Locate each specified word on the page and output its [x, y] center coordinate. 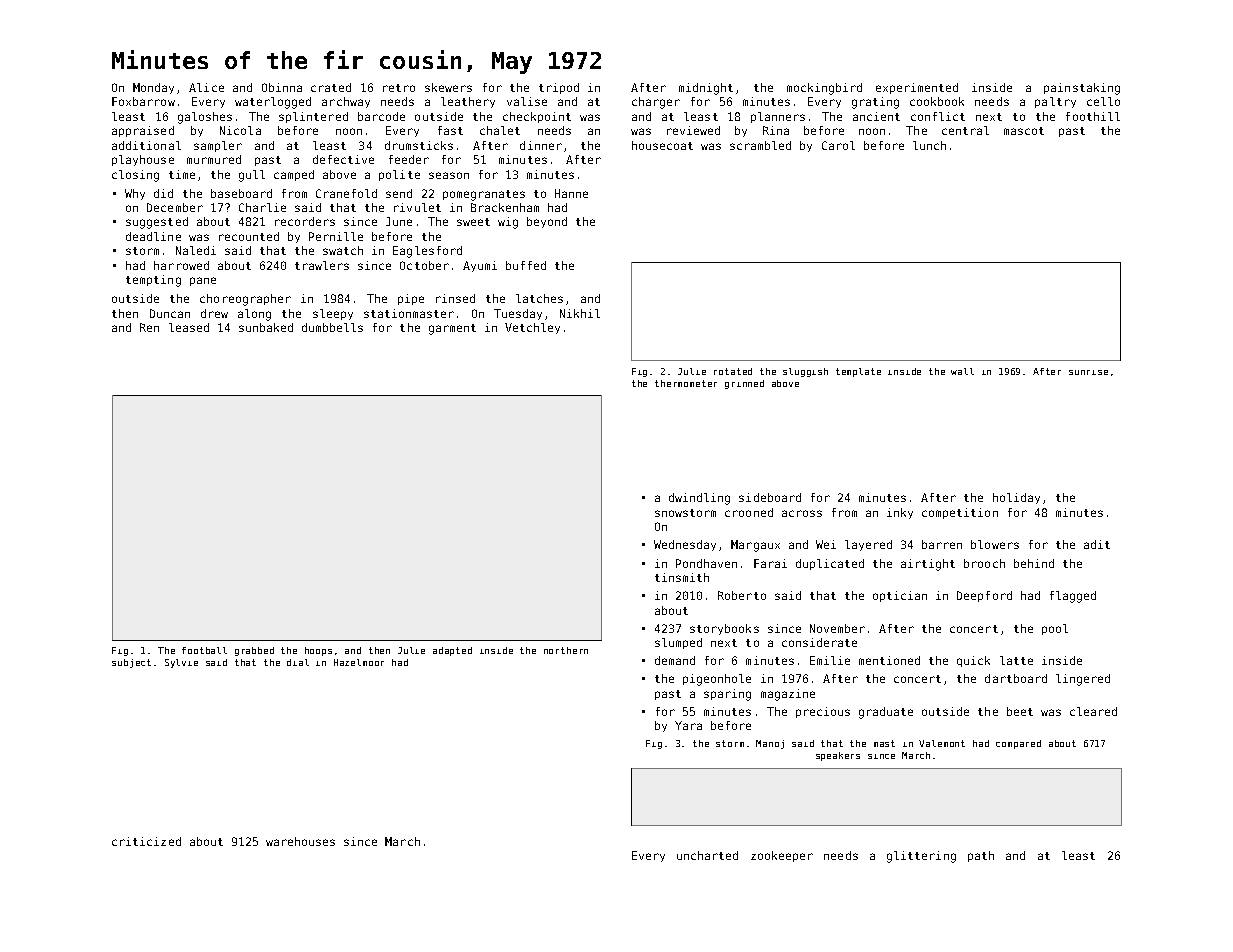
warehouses [300, 841]
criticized [146, 841]
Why [135, 194]
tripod [559, 88]
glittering [921, 857]
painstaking [1082, 89]
